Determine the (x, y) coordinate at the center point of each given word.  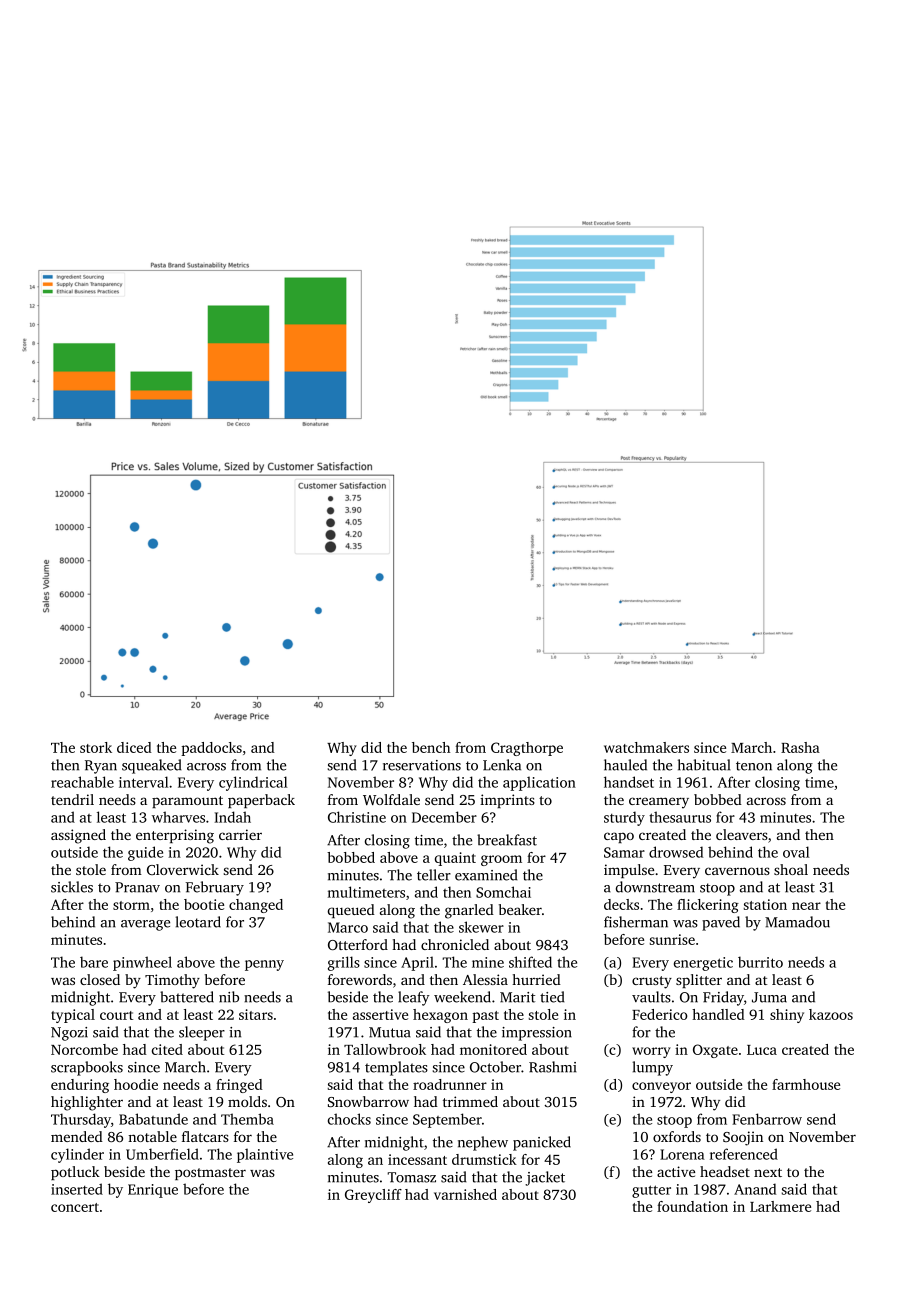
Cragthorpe (527, 749)
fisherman (636, 922)
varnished (465, 1194)
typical (73, 1016)
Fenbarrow (767, 1119)
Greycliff (373, 1196)
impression (537, 1034)
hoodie (136, 1084)
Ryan (101, 767)
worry (651, 1052)
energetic (703, 964)
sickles (72, 887)
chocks (349, 1119)
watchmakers (646, 747)
